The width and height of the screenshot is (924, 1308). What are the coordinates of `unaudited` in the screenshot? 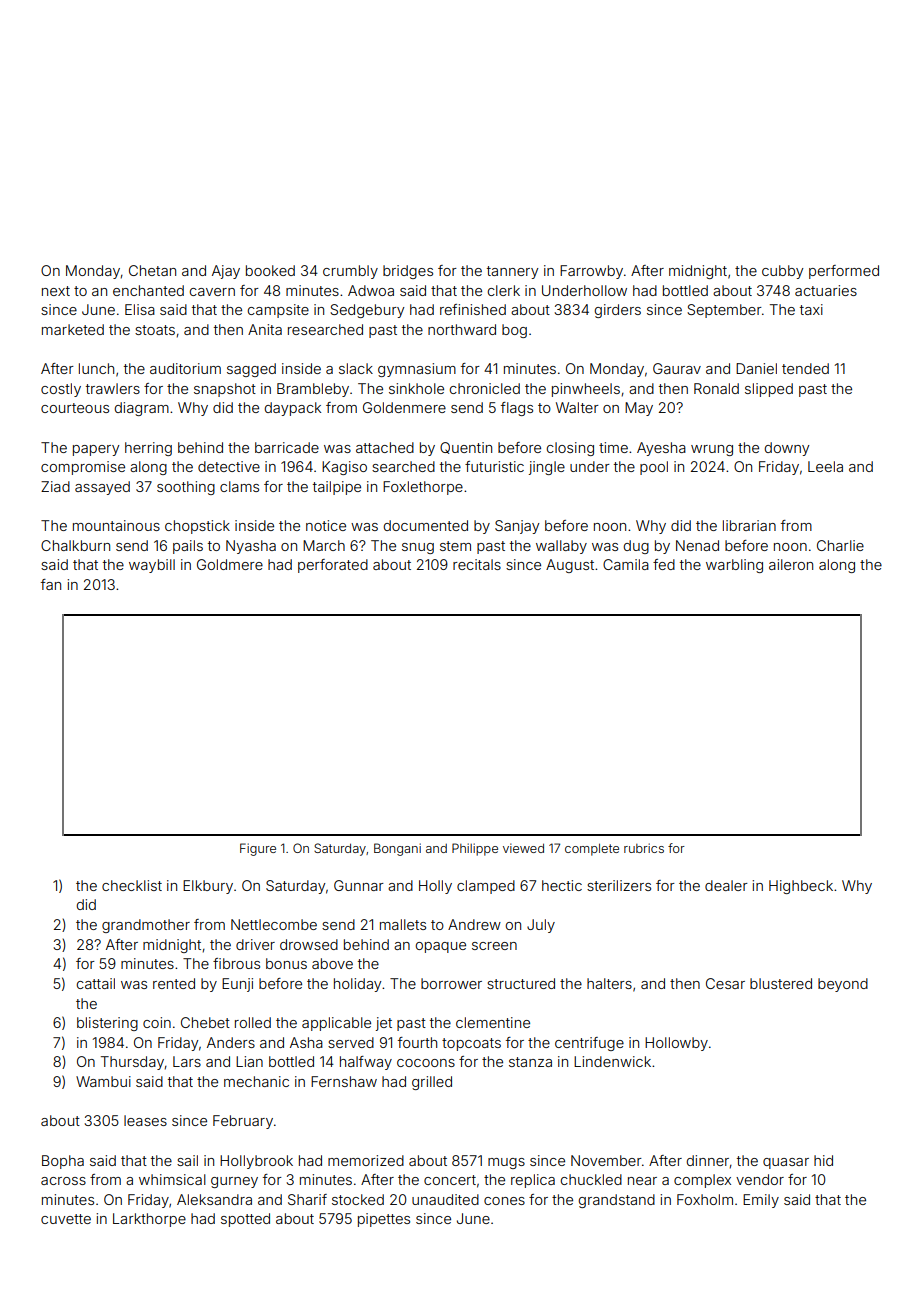 It's located at (445, 1199).
